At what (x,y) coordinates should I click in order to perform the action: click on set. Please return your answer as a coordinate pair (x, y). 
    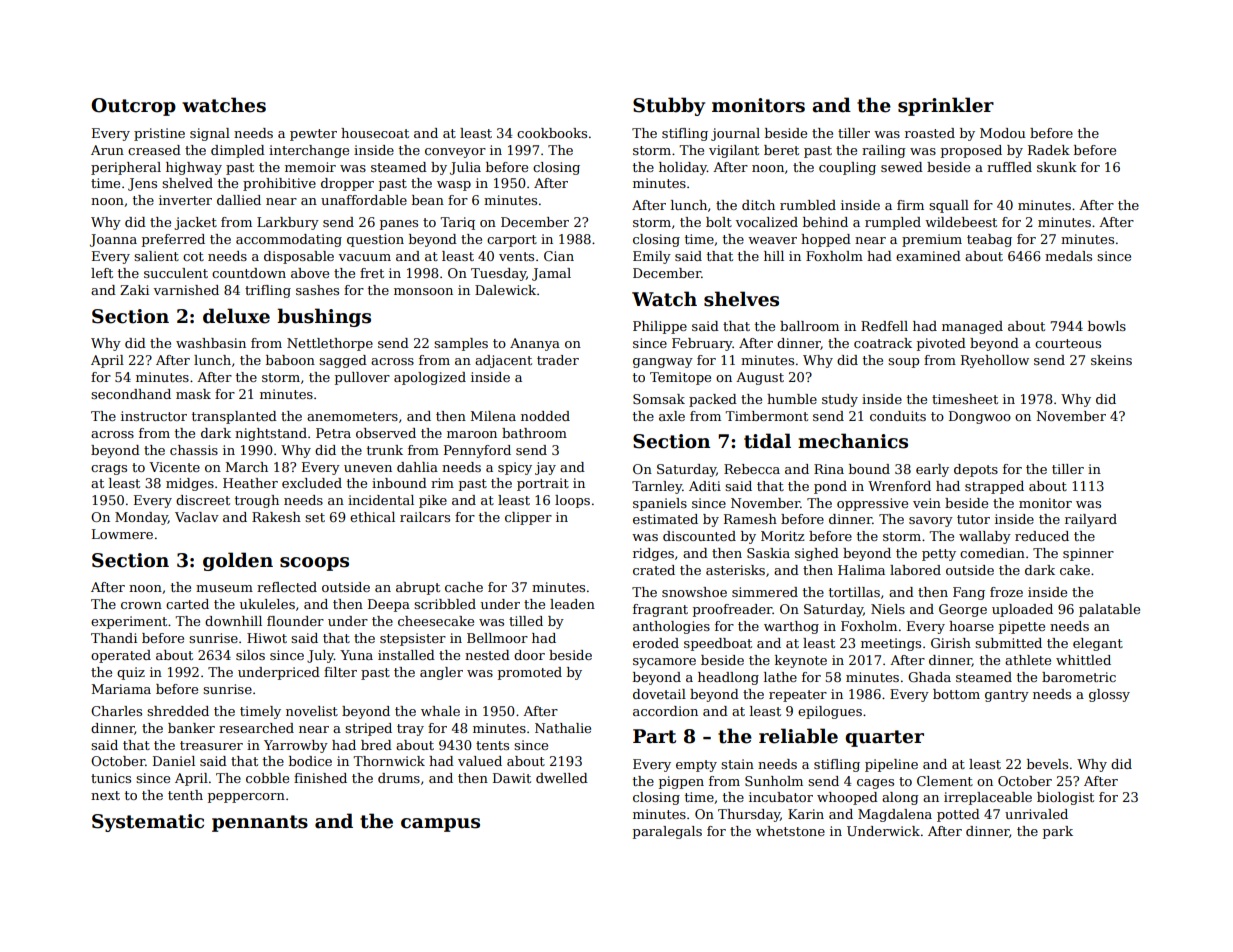
    Looking at the image, I should click on (315, 517).
